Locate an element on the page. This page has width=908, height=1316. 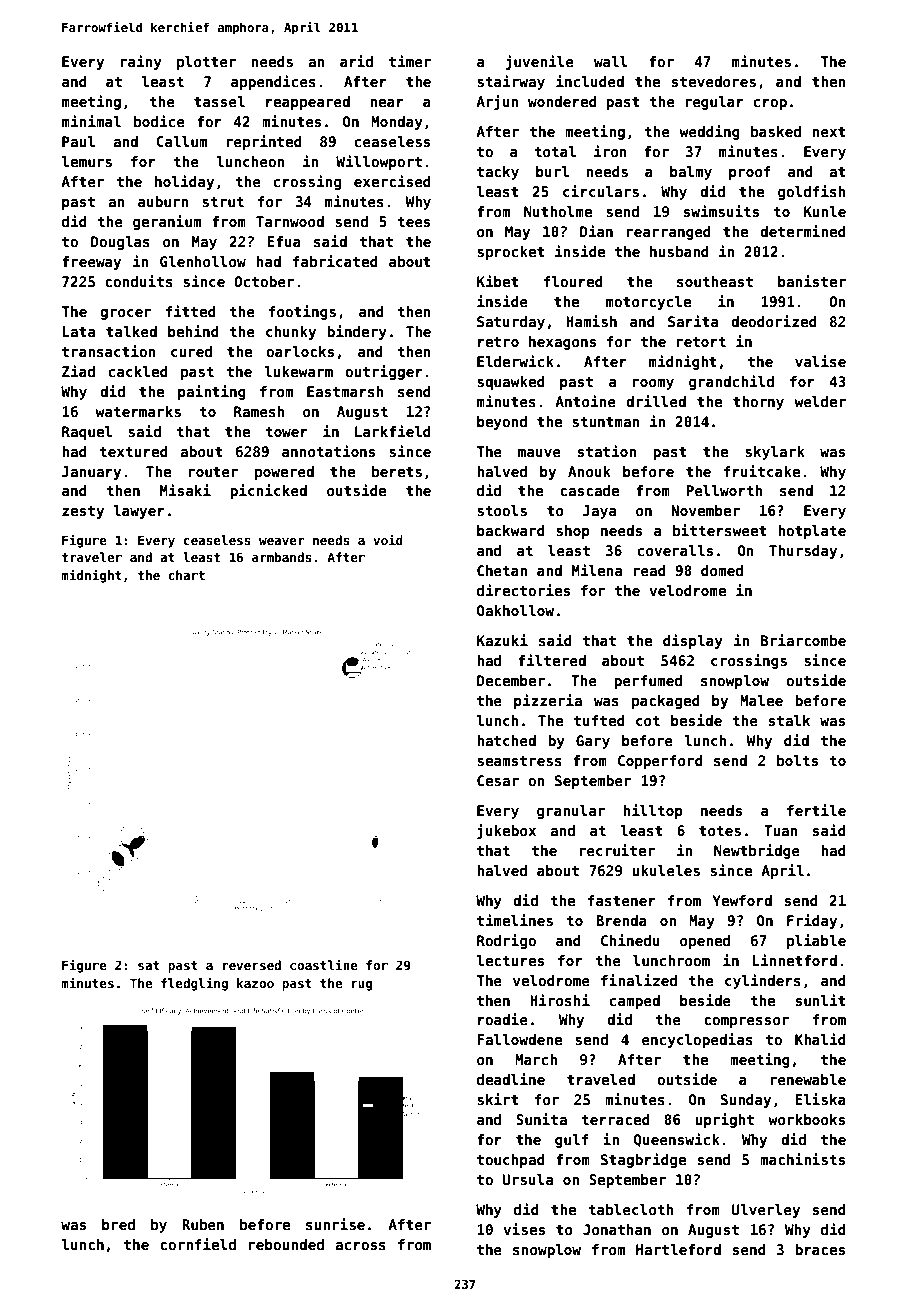
arid is located at coordinates (356, 61).
